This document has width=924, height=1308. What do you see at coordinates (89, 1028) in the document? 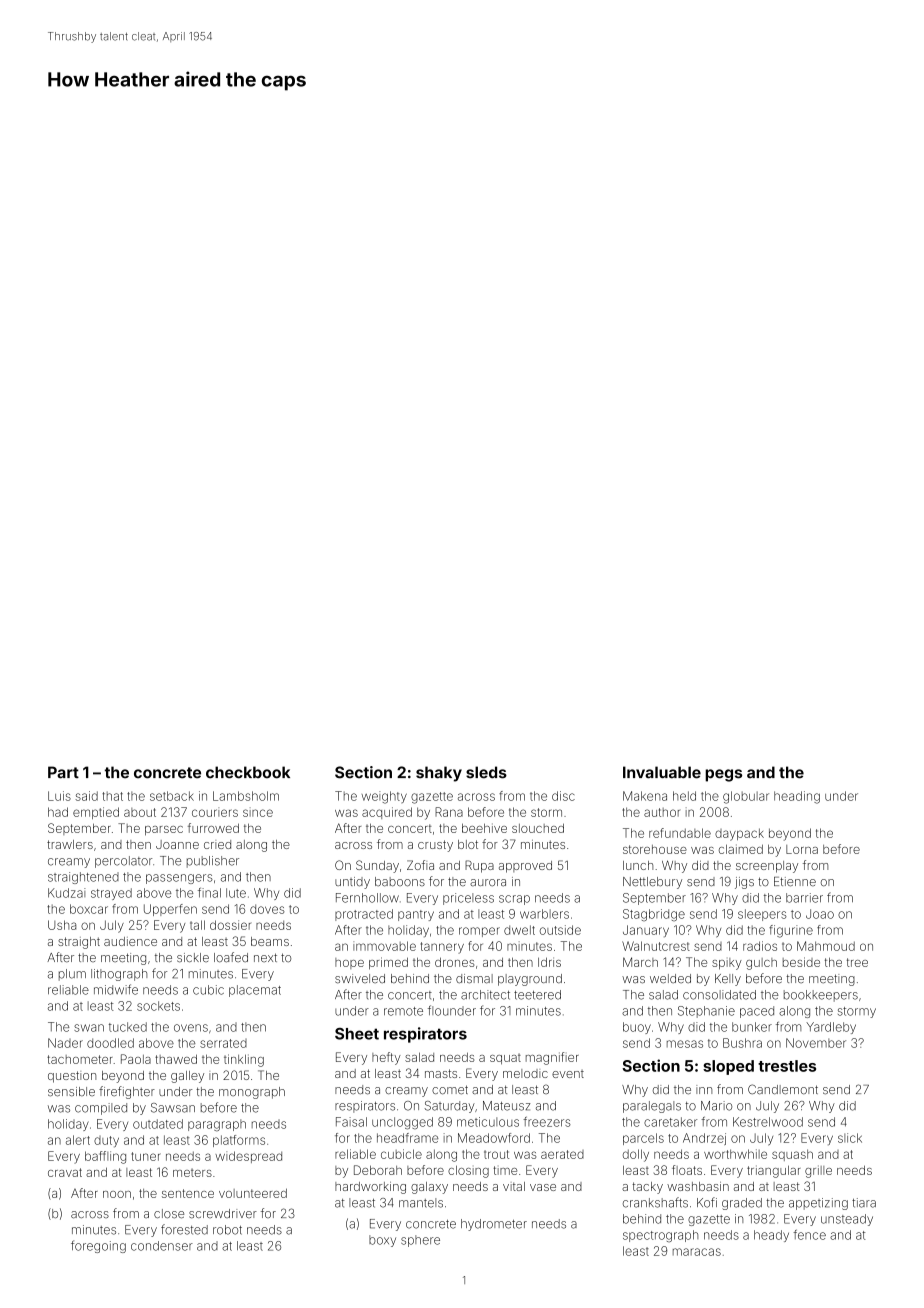
I see `swan` at bounding box center [89, 1028].
